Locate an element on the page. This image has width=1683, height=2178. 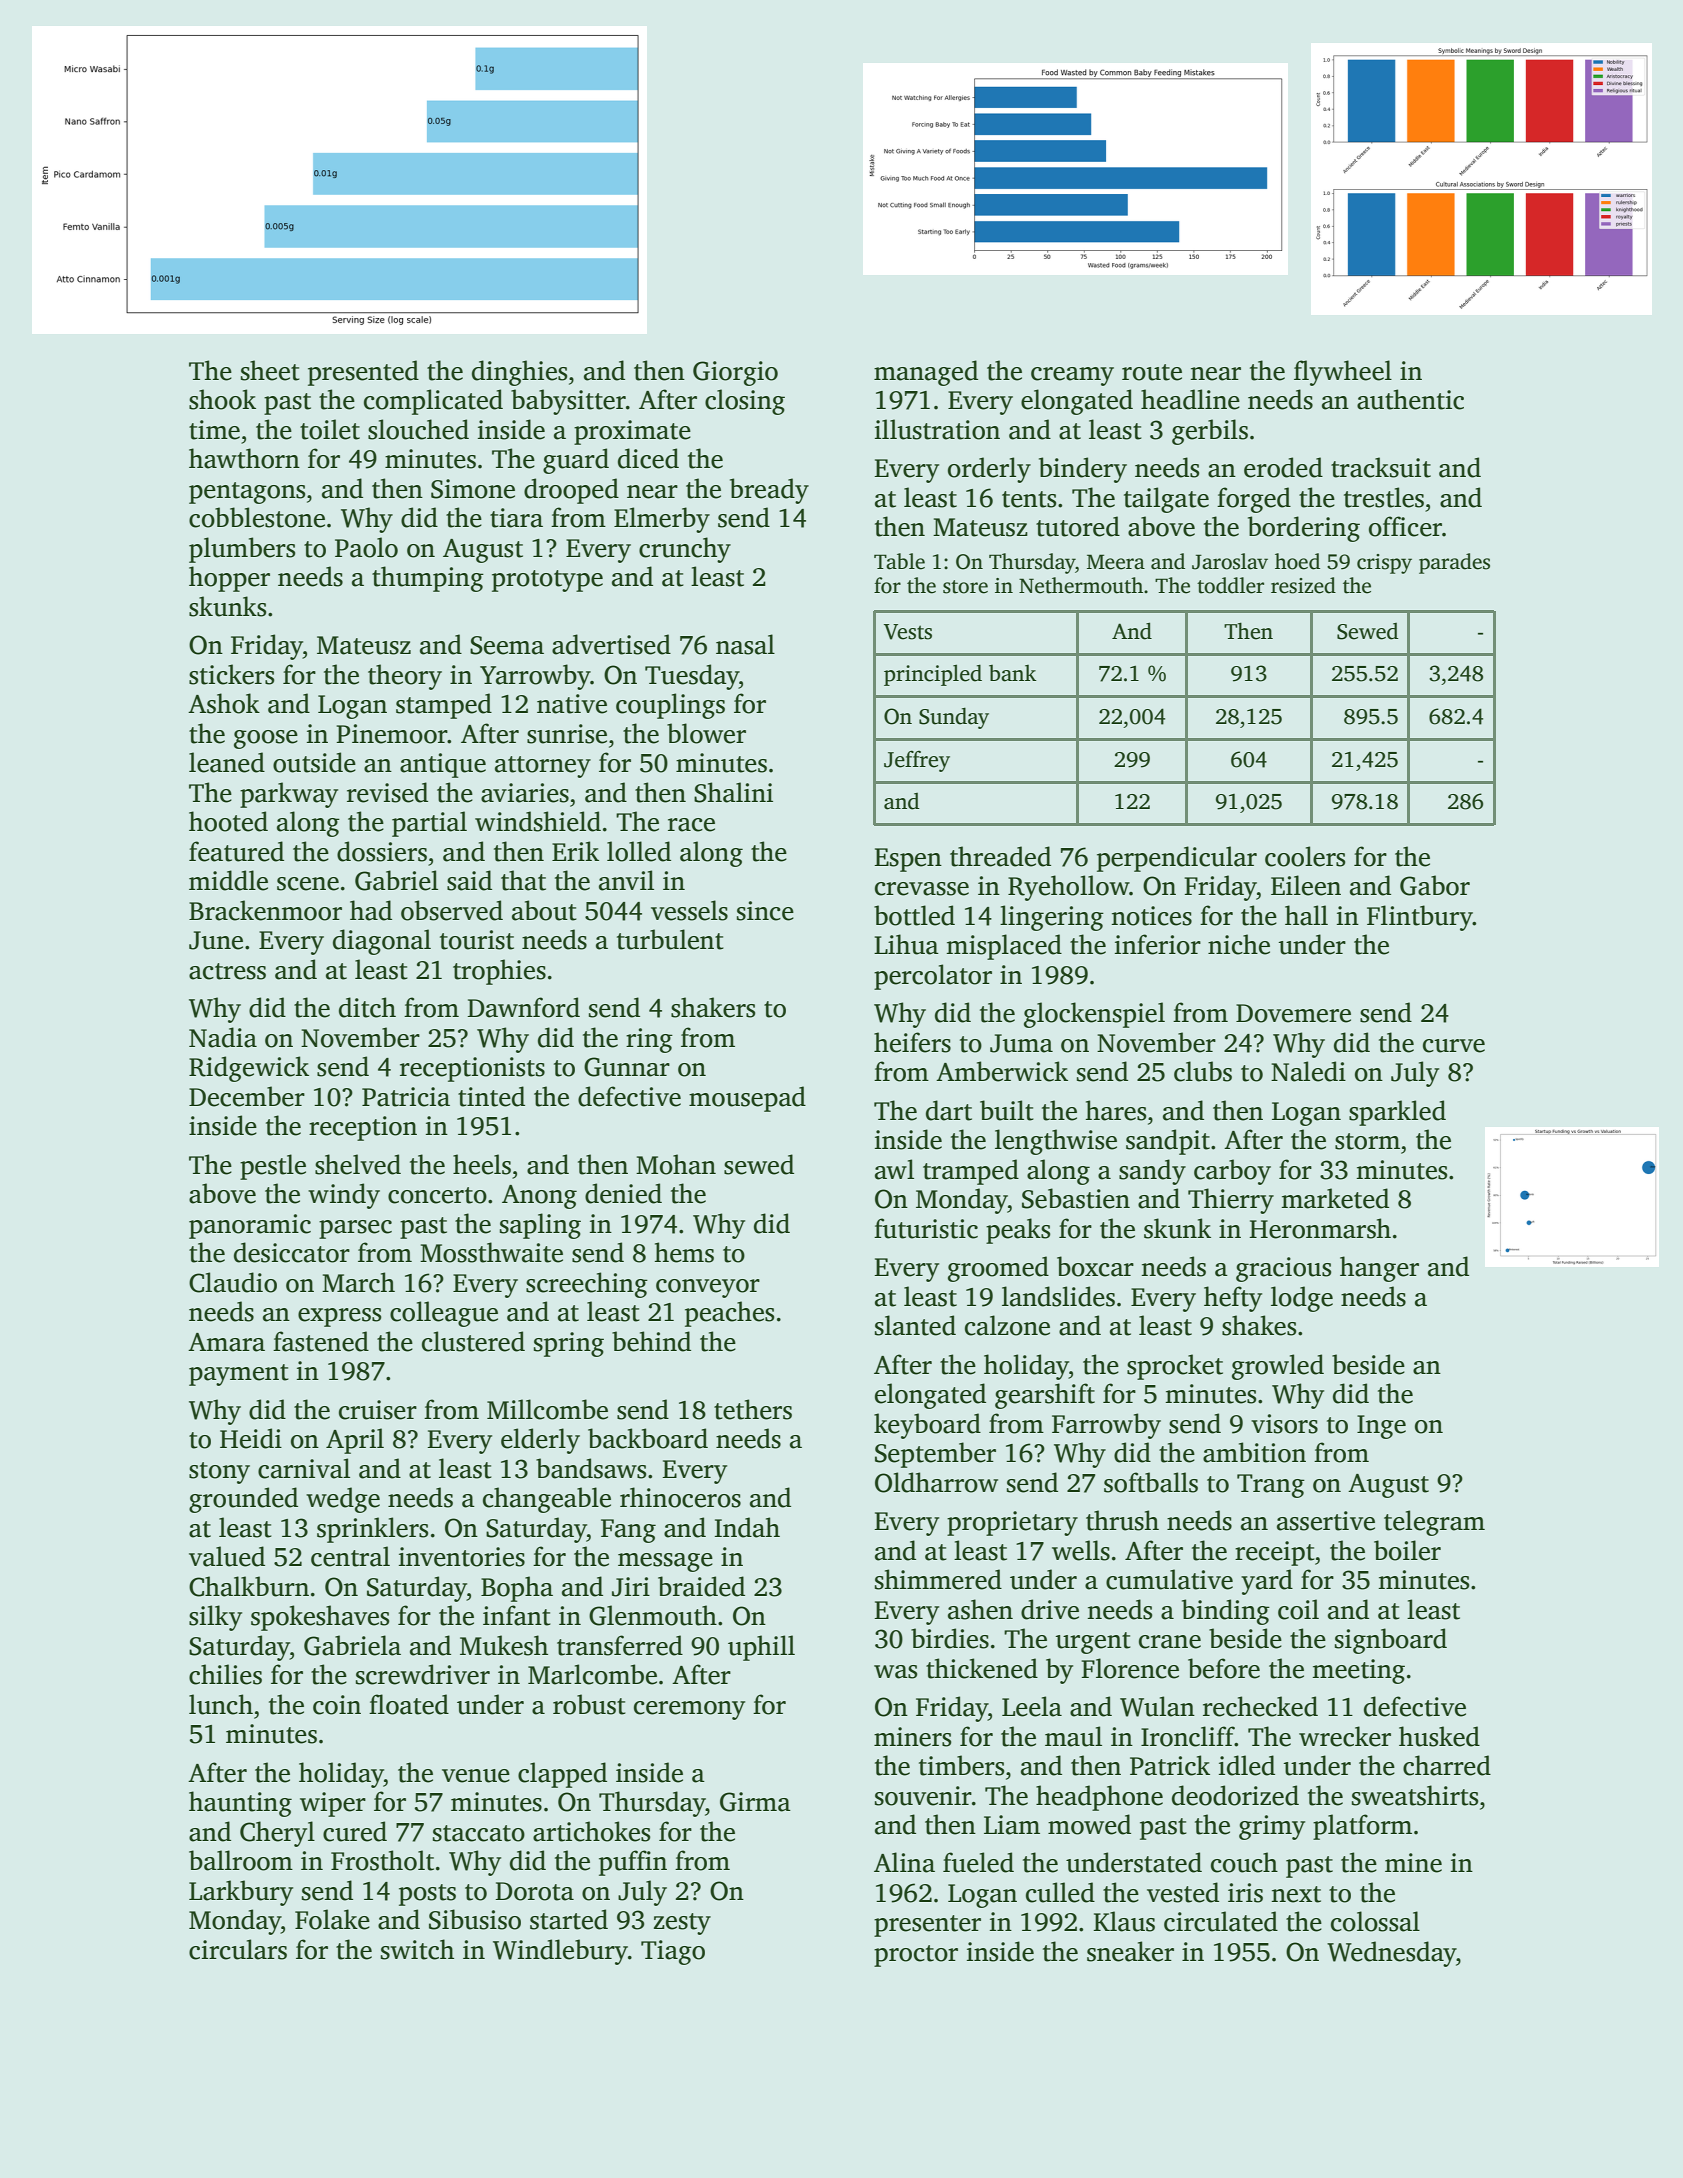
telegram is located at coordinates (1434, 1523).
